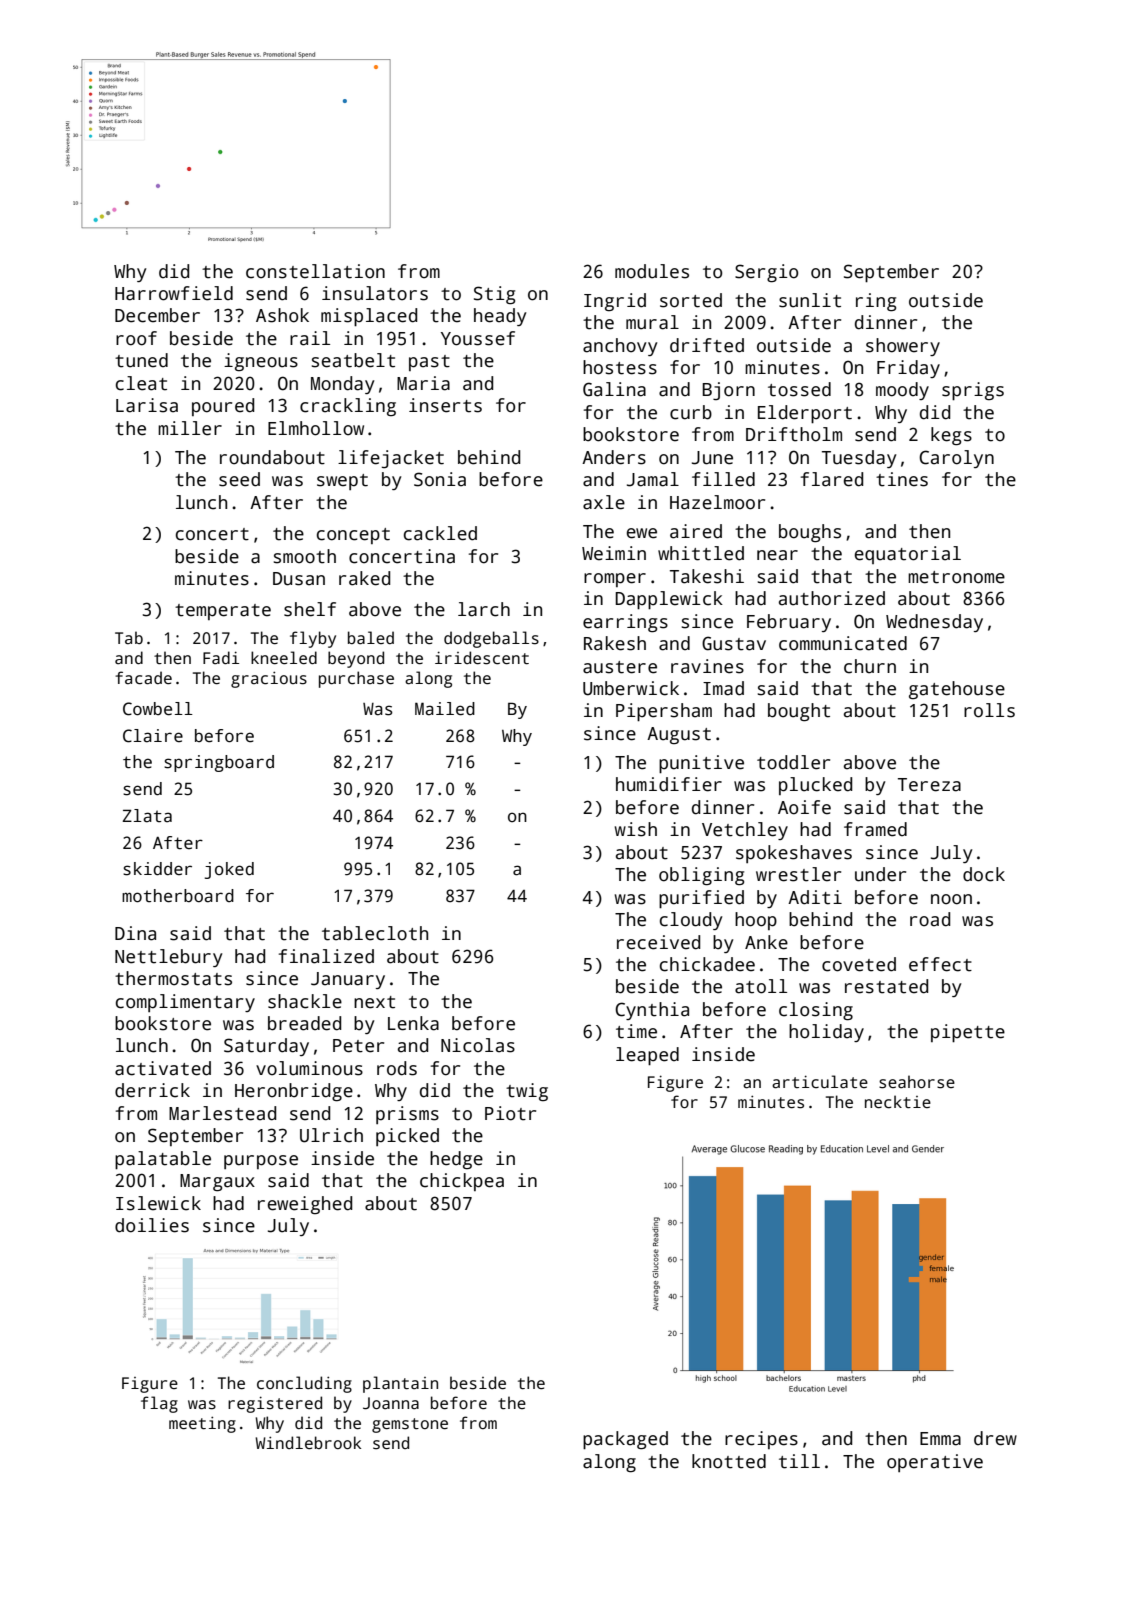 The image size is (1134, 1604). What do you see at coordinates (636, 829) in the screenshot?
I see `wish` at bounding box center [636, 829].
